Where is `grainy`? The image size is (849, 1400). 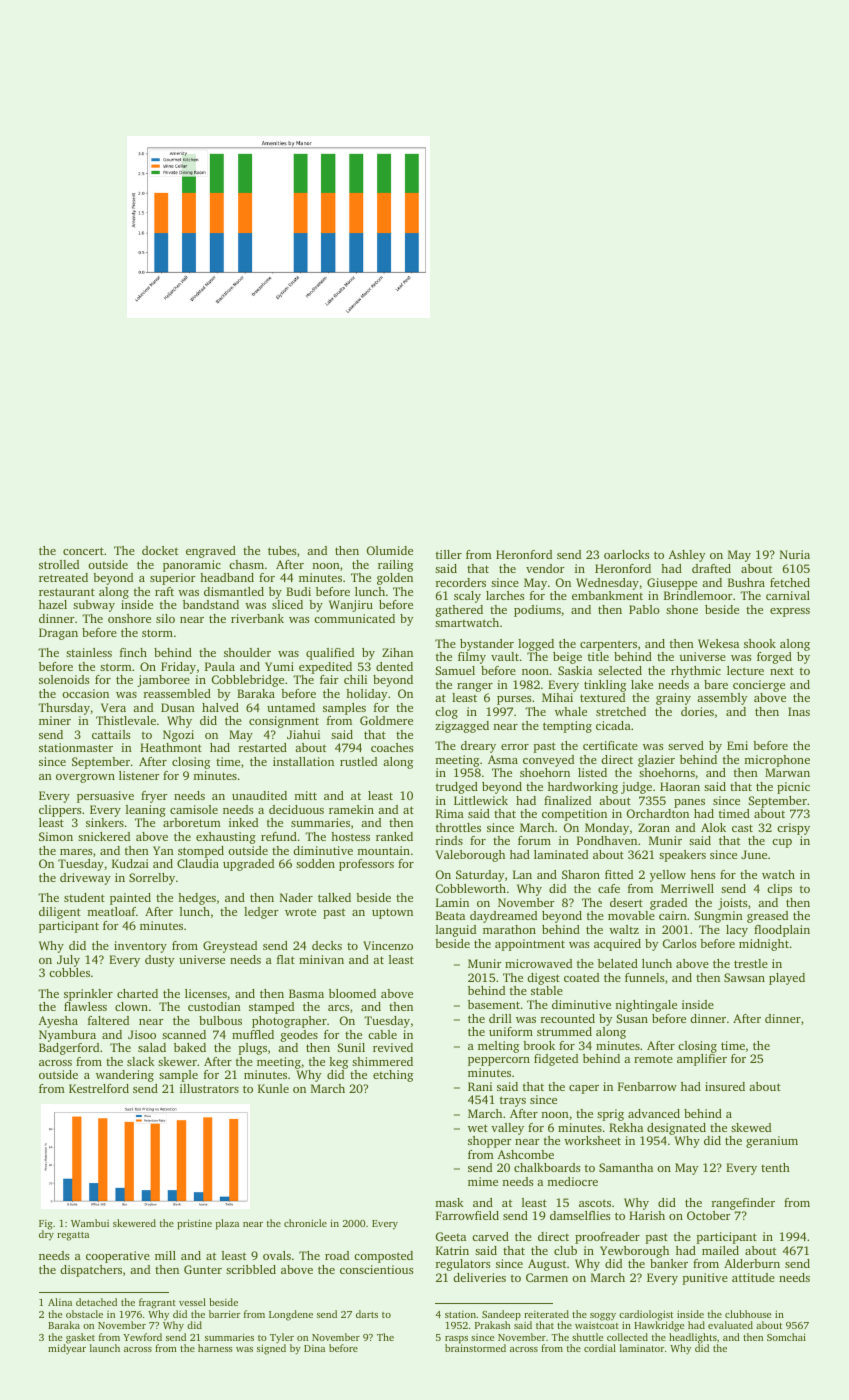 grainy is located at coordinates (673, 699).
